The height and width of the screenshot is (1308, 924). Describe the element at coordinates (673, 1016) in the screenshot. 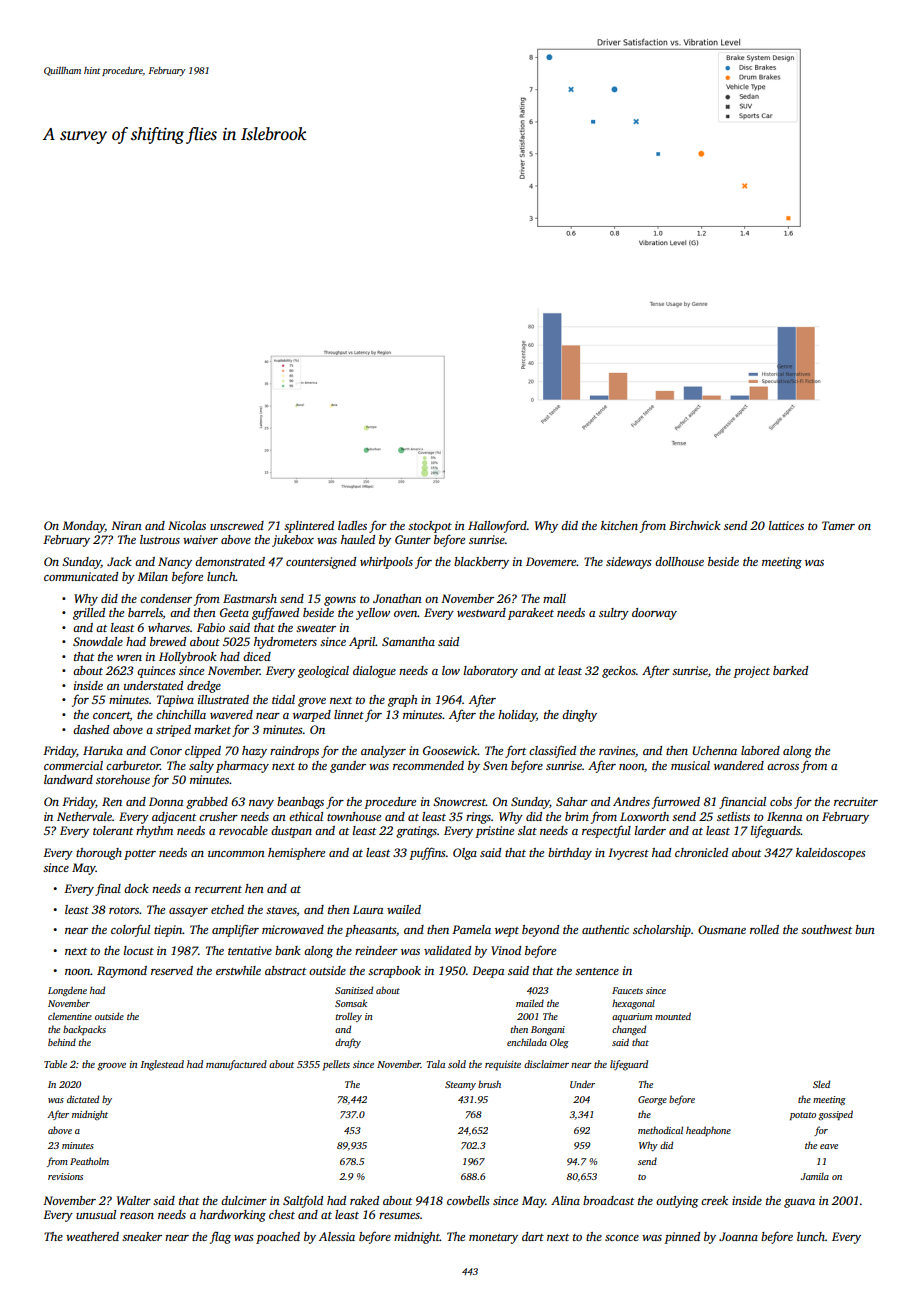

I see `mounted` at that location.
